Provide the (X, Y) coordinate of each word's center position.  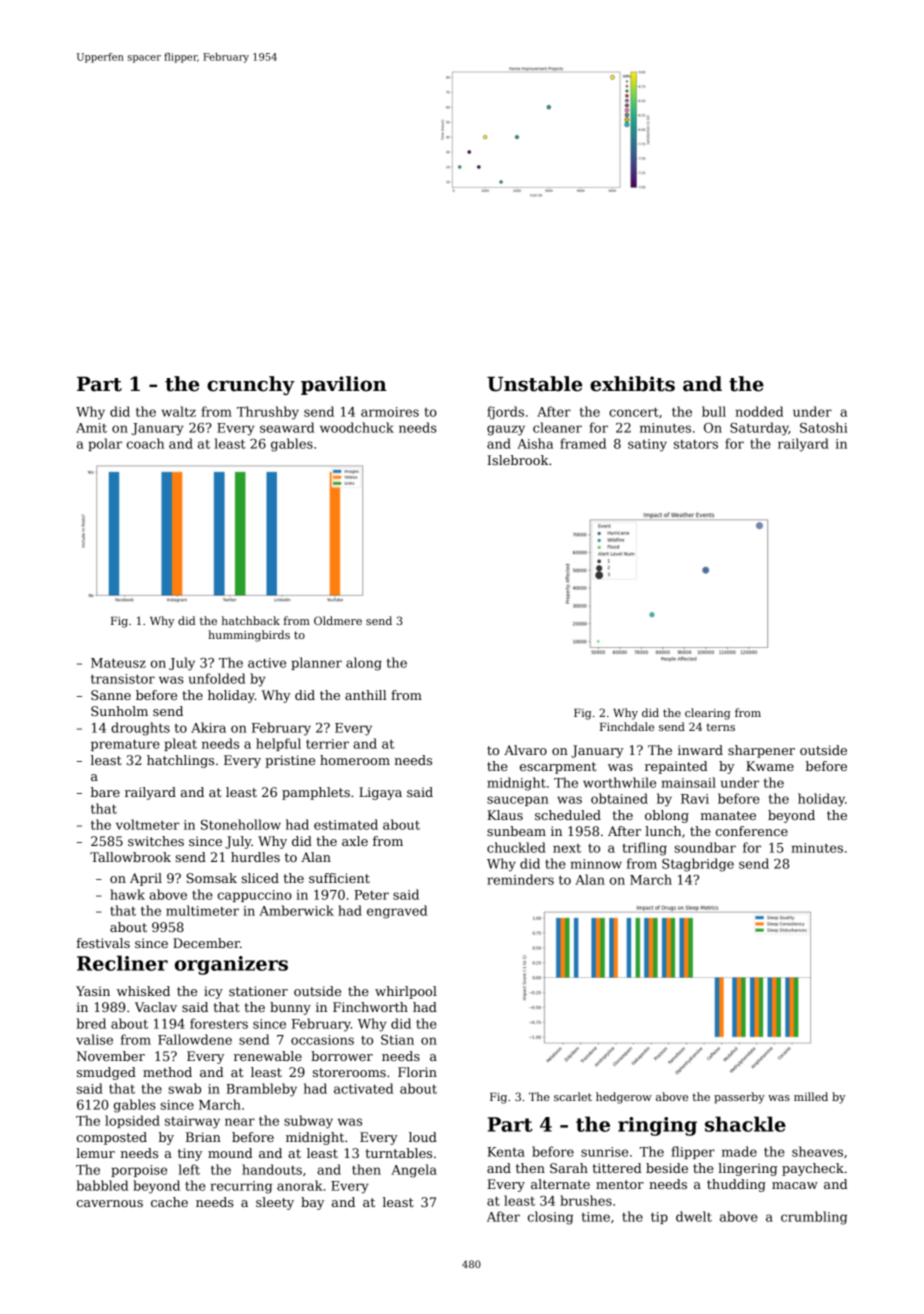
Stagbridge (698, 865)
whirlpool (406, 992)
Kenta (506, 1152)
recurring (241, 1187)
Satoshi (824, 427)
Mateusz (118, 663)
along (364, 664)
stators (696, 444)
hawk (127, 894)
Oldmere (338, 620)
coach (145, 443)
